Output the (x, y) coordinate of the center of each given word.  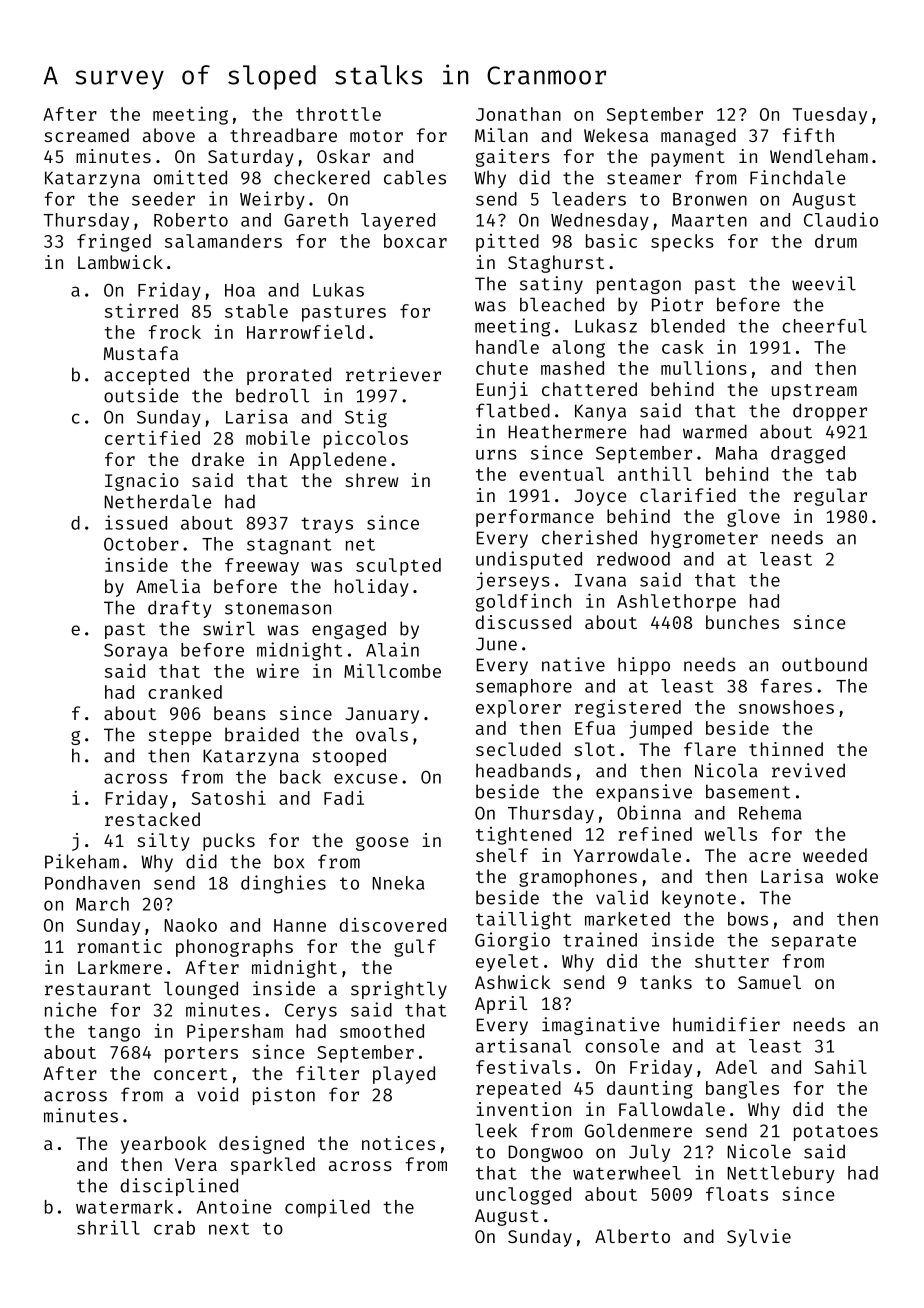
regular (830, 497)
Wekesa (616, 135)
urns (496, 454)
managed (698, 137)
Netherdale (158, 501)
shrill (108, 1227)
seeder (163, 199)
